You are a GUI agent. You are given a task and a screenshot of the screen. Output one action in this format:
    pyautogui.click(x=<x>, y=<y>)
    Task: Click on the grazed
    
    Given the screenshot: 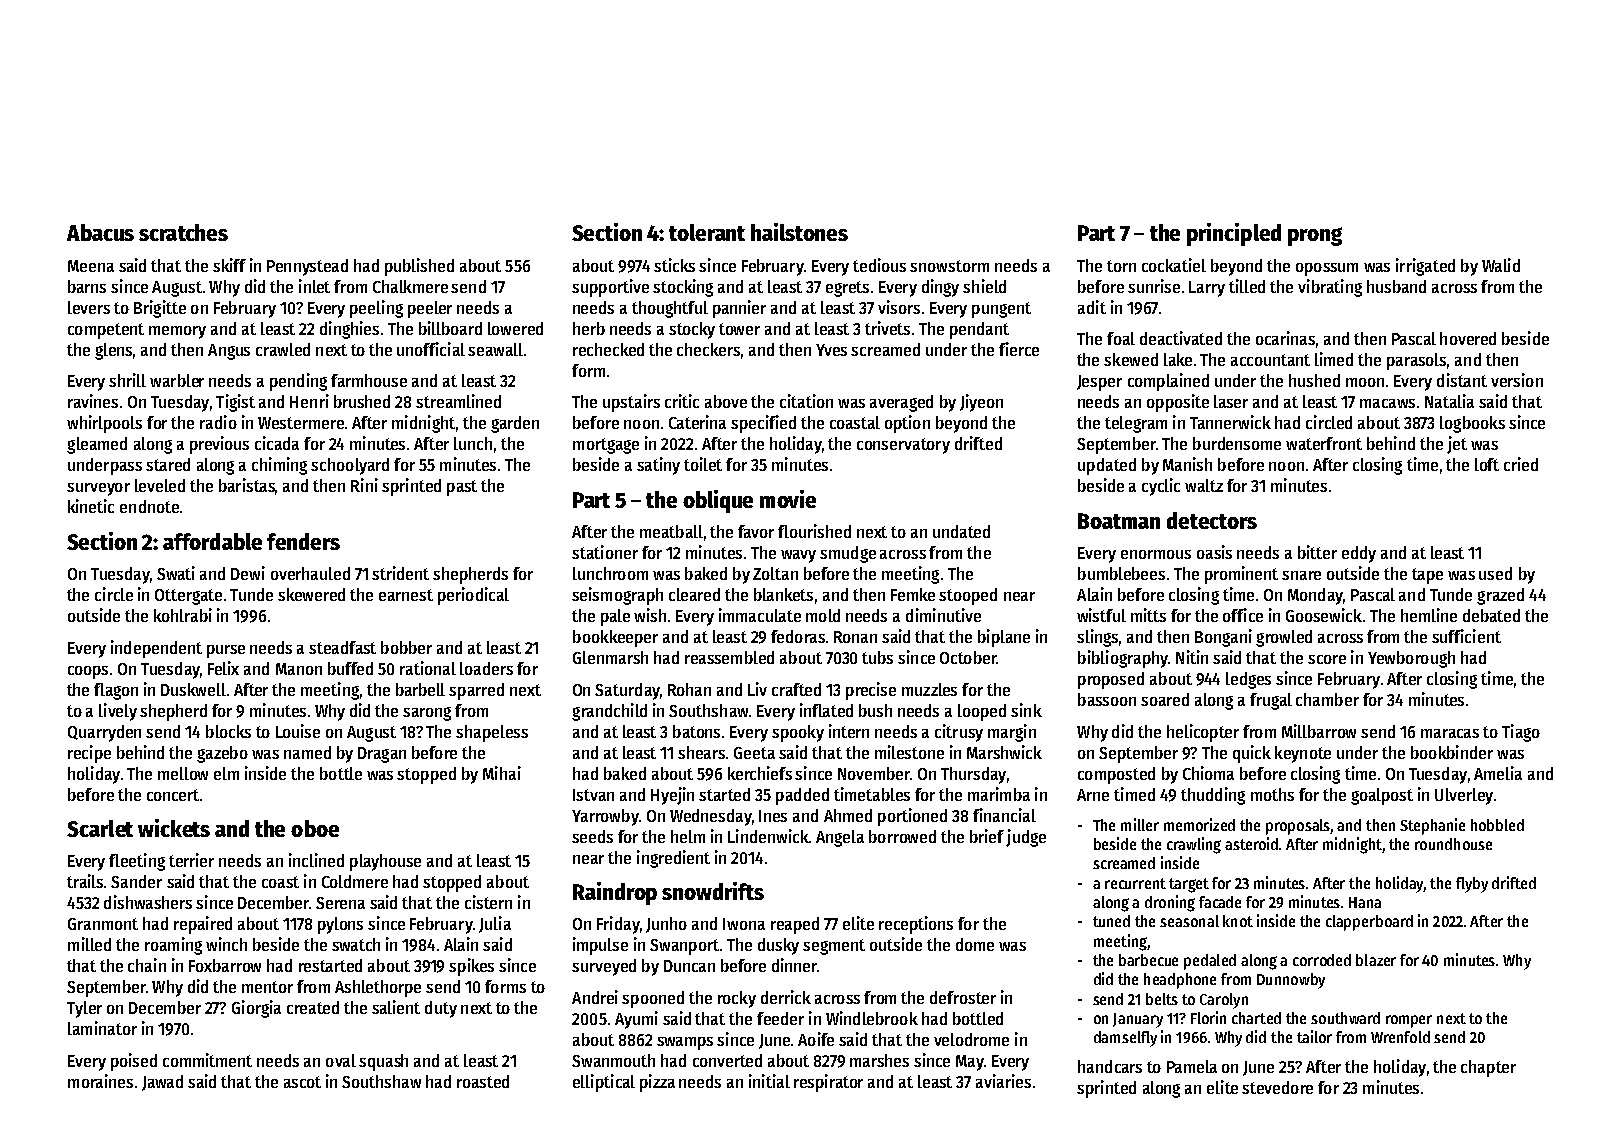 What is the action you would take?
    pyautogui.click(x=1500, y=596)
